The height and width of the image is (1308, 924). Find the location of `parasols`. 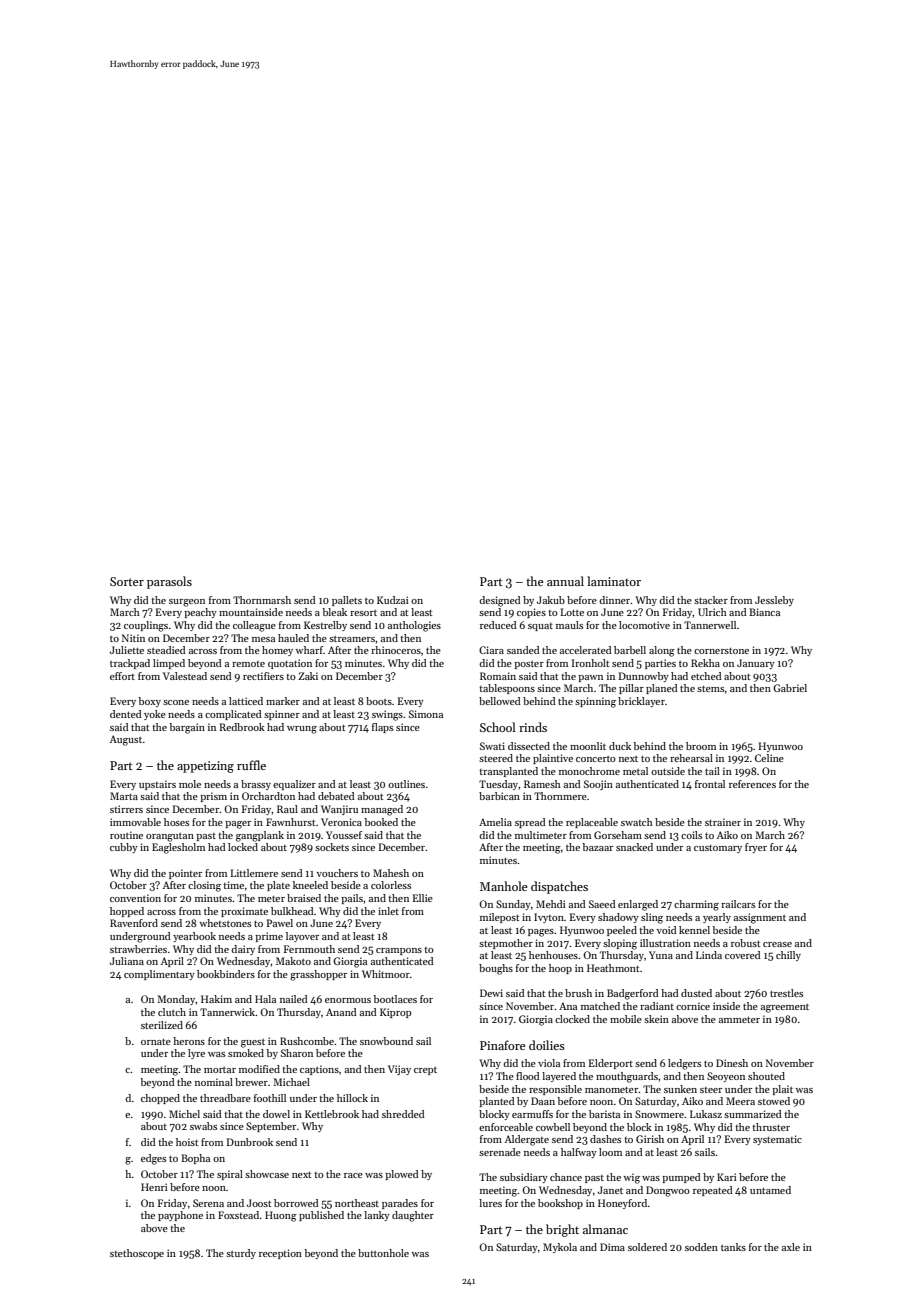

parasols is located at coordinates (169, 582).
